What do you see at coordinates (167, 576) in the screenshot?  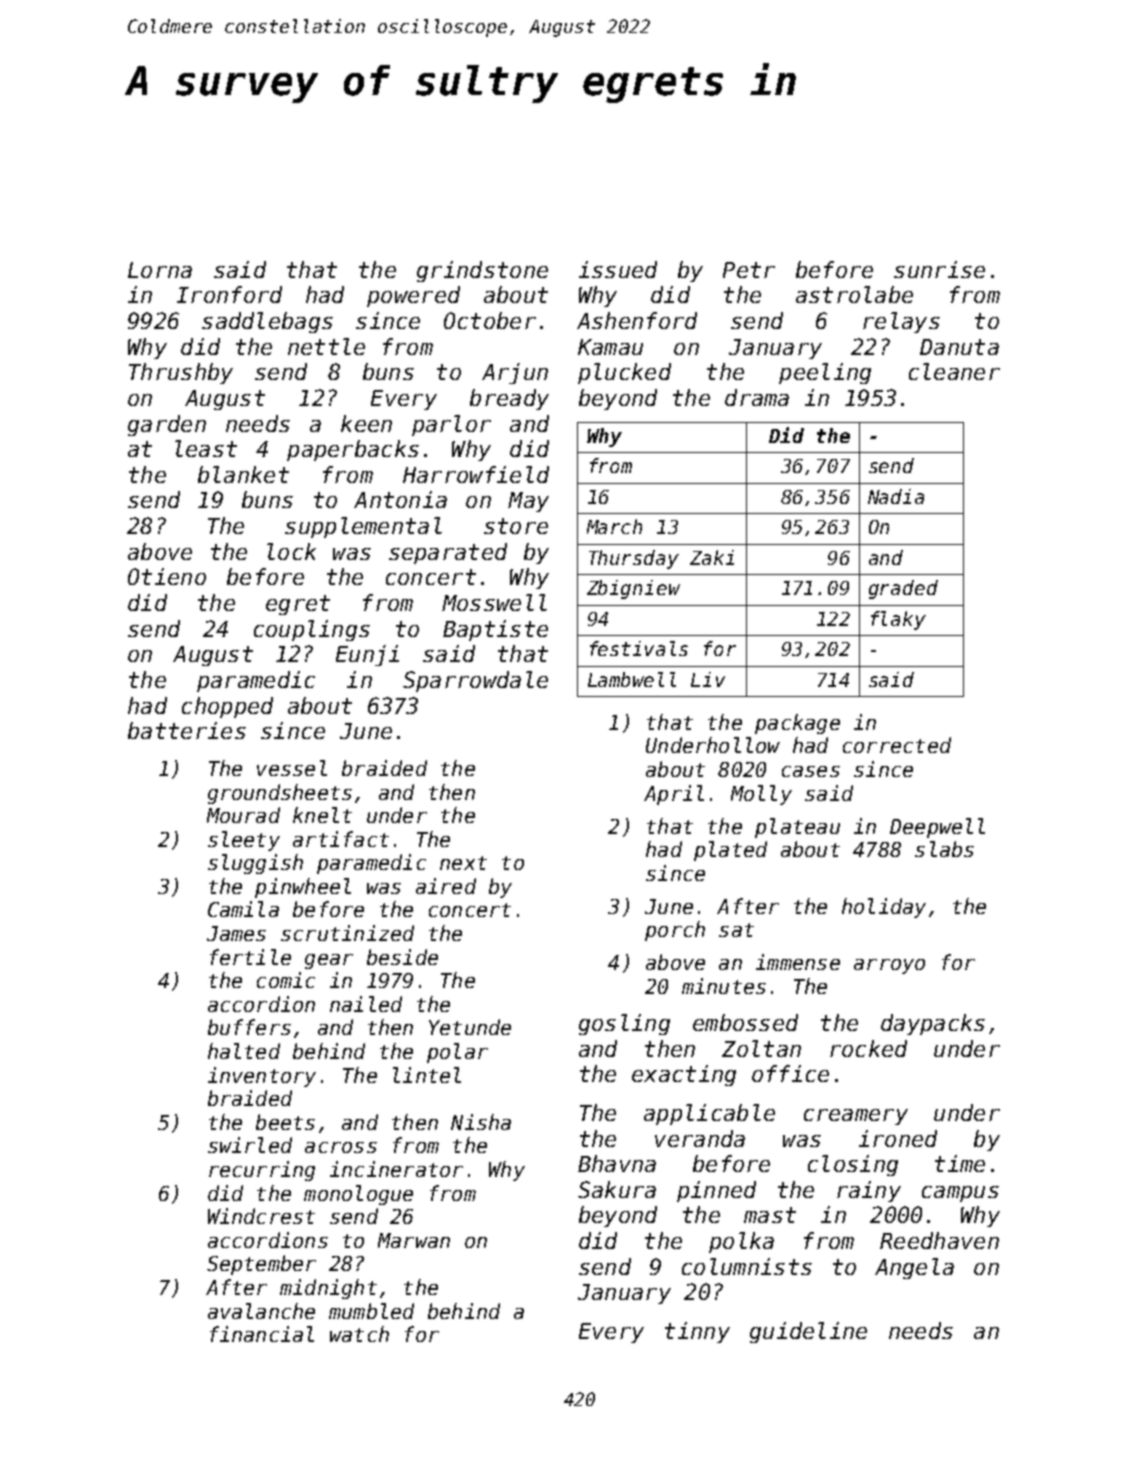 I see `Otieno` at bounding box center [167, 576].
